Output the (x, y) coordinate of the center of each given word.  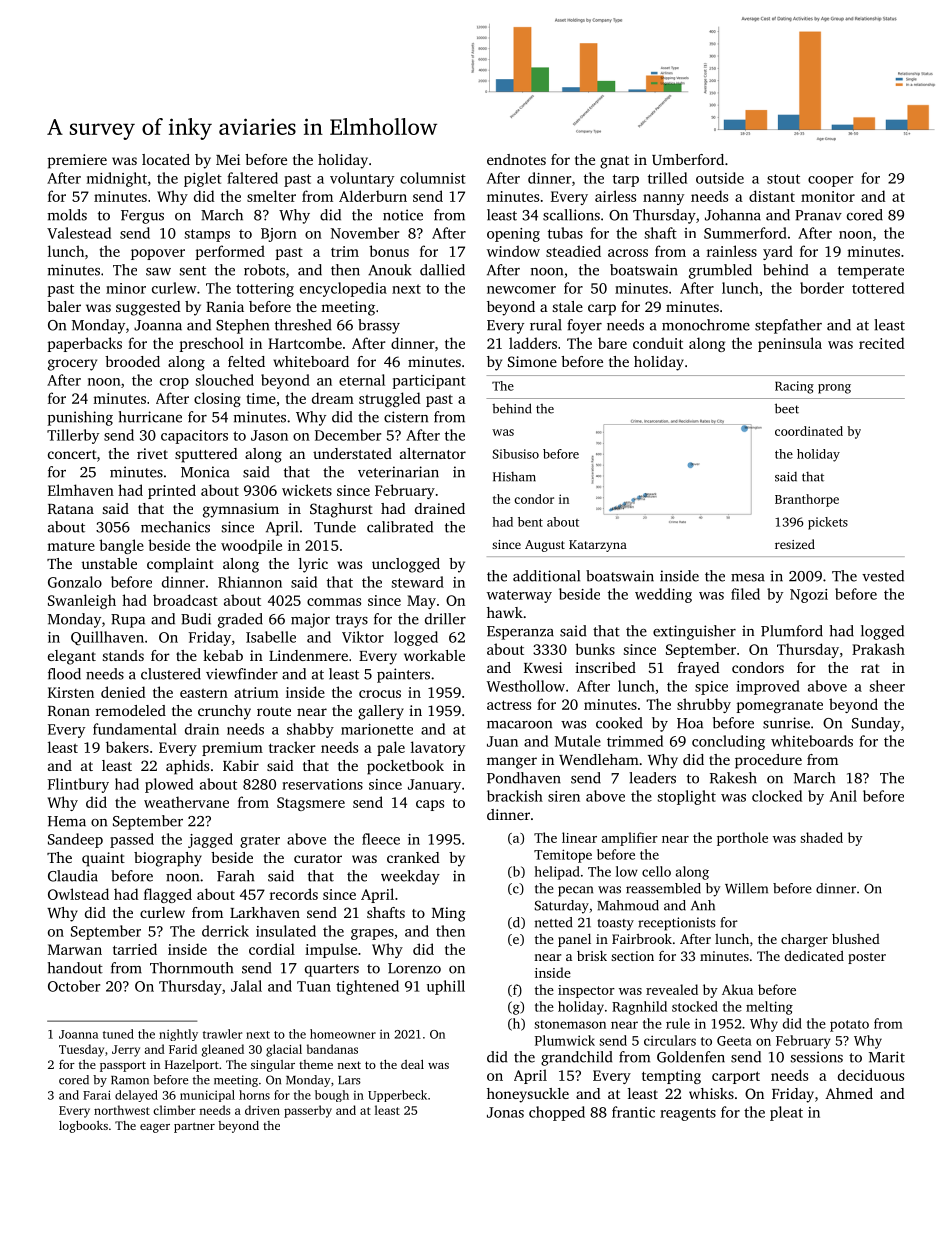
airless (615, 196)
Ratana (71, 509)
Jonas (505, 1112)
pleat (786, 1113)
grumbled (720, 271)
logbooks (83, 1127)
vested (883, 576)
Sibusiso (516, 454)
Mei (228, 159)
